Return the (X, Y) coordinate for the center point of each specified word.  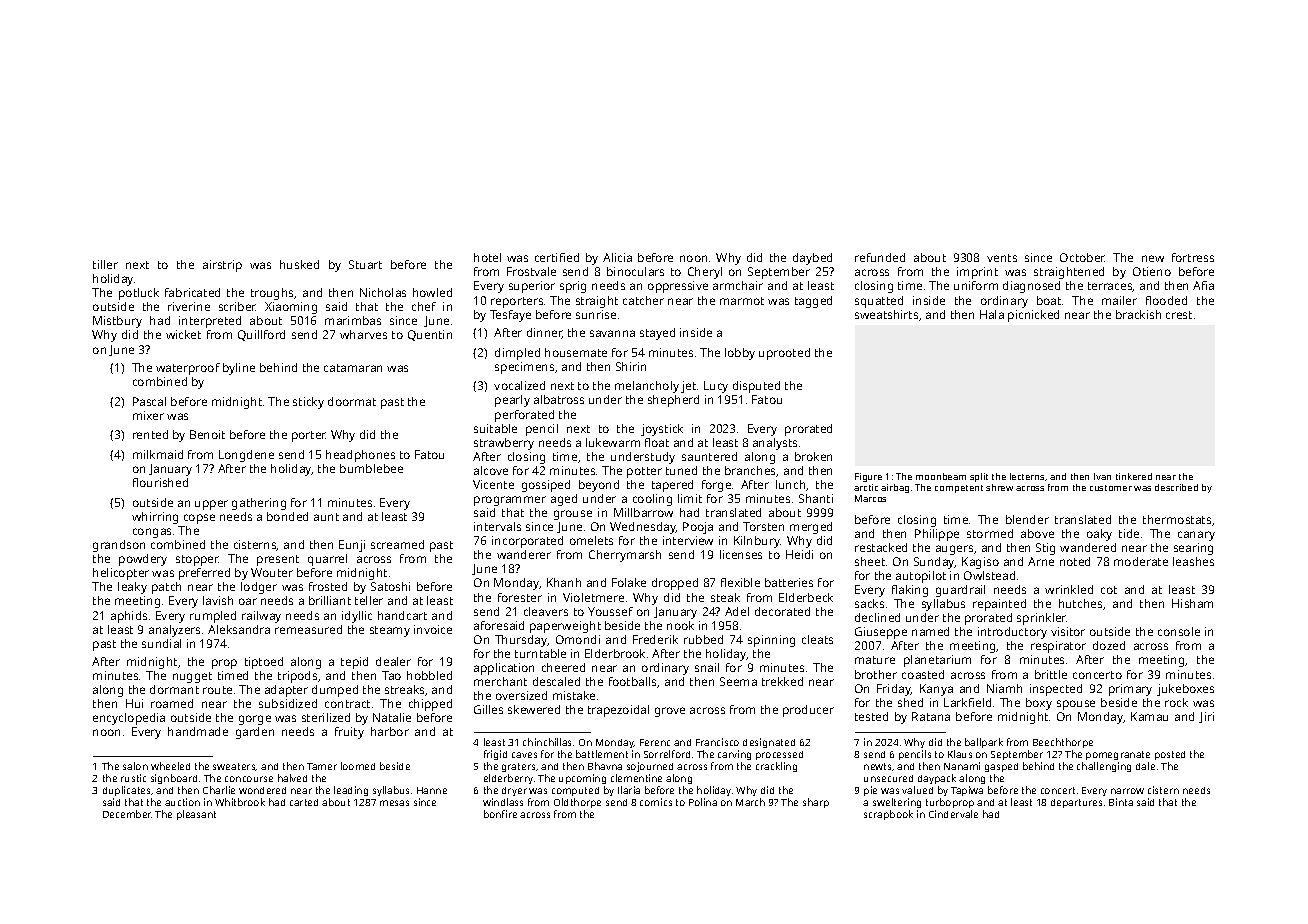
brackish (1138, 314)
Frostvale (531, 271)
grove (670, 712)
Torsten (763, 526)
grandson (119, 546)
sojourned (650, 767)
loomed (358, 766)
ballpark (984, 743)
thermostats (1177, 519)
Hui (134, 703)
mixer (148, 415)
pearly (512, 401)
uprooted (784, 354)
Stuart (365, 264)
